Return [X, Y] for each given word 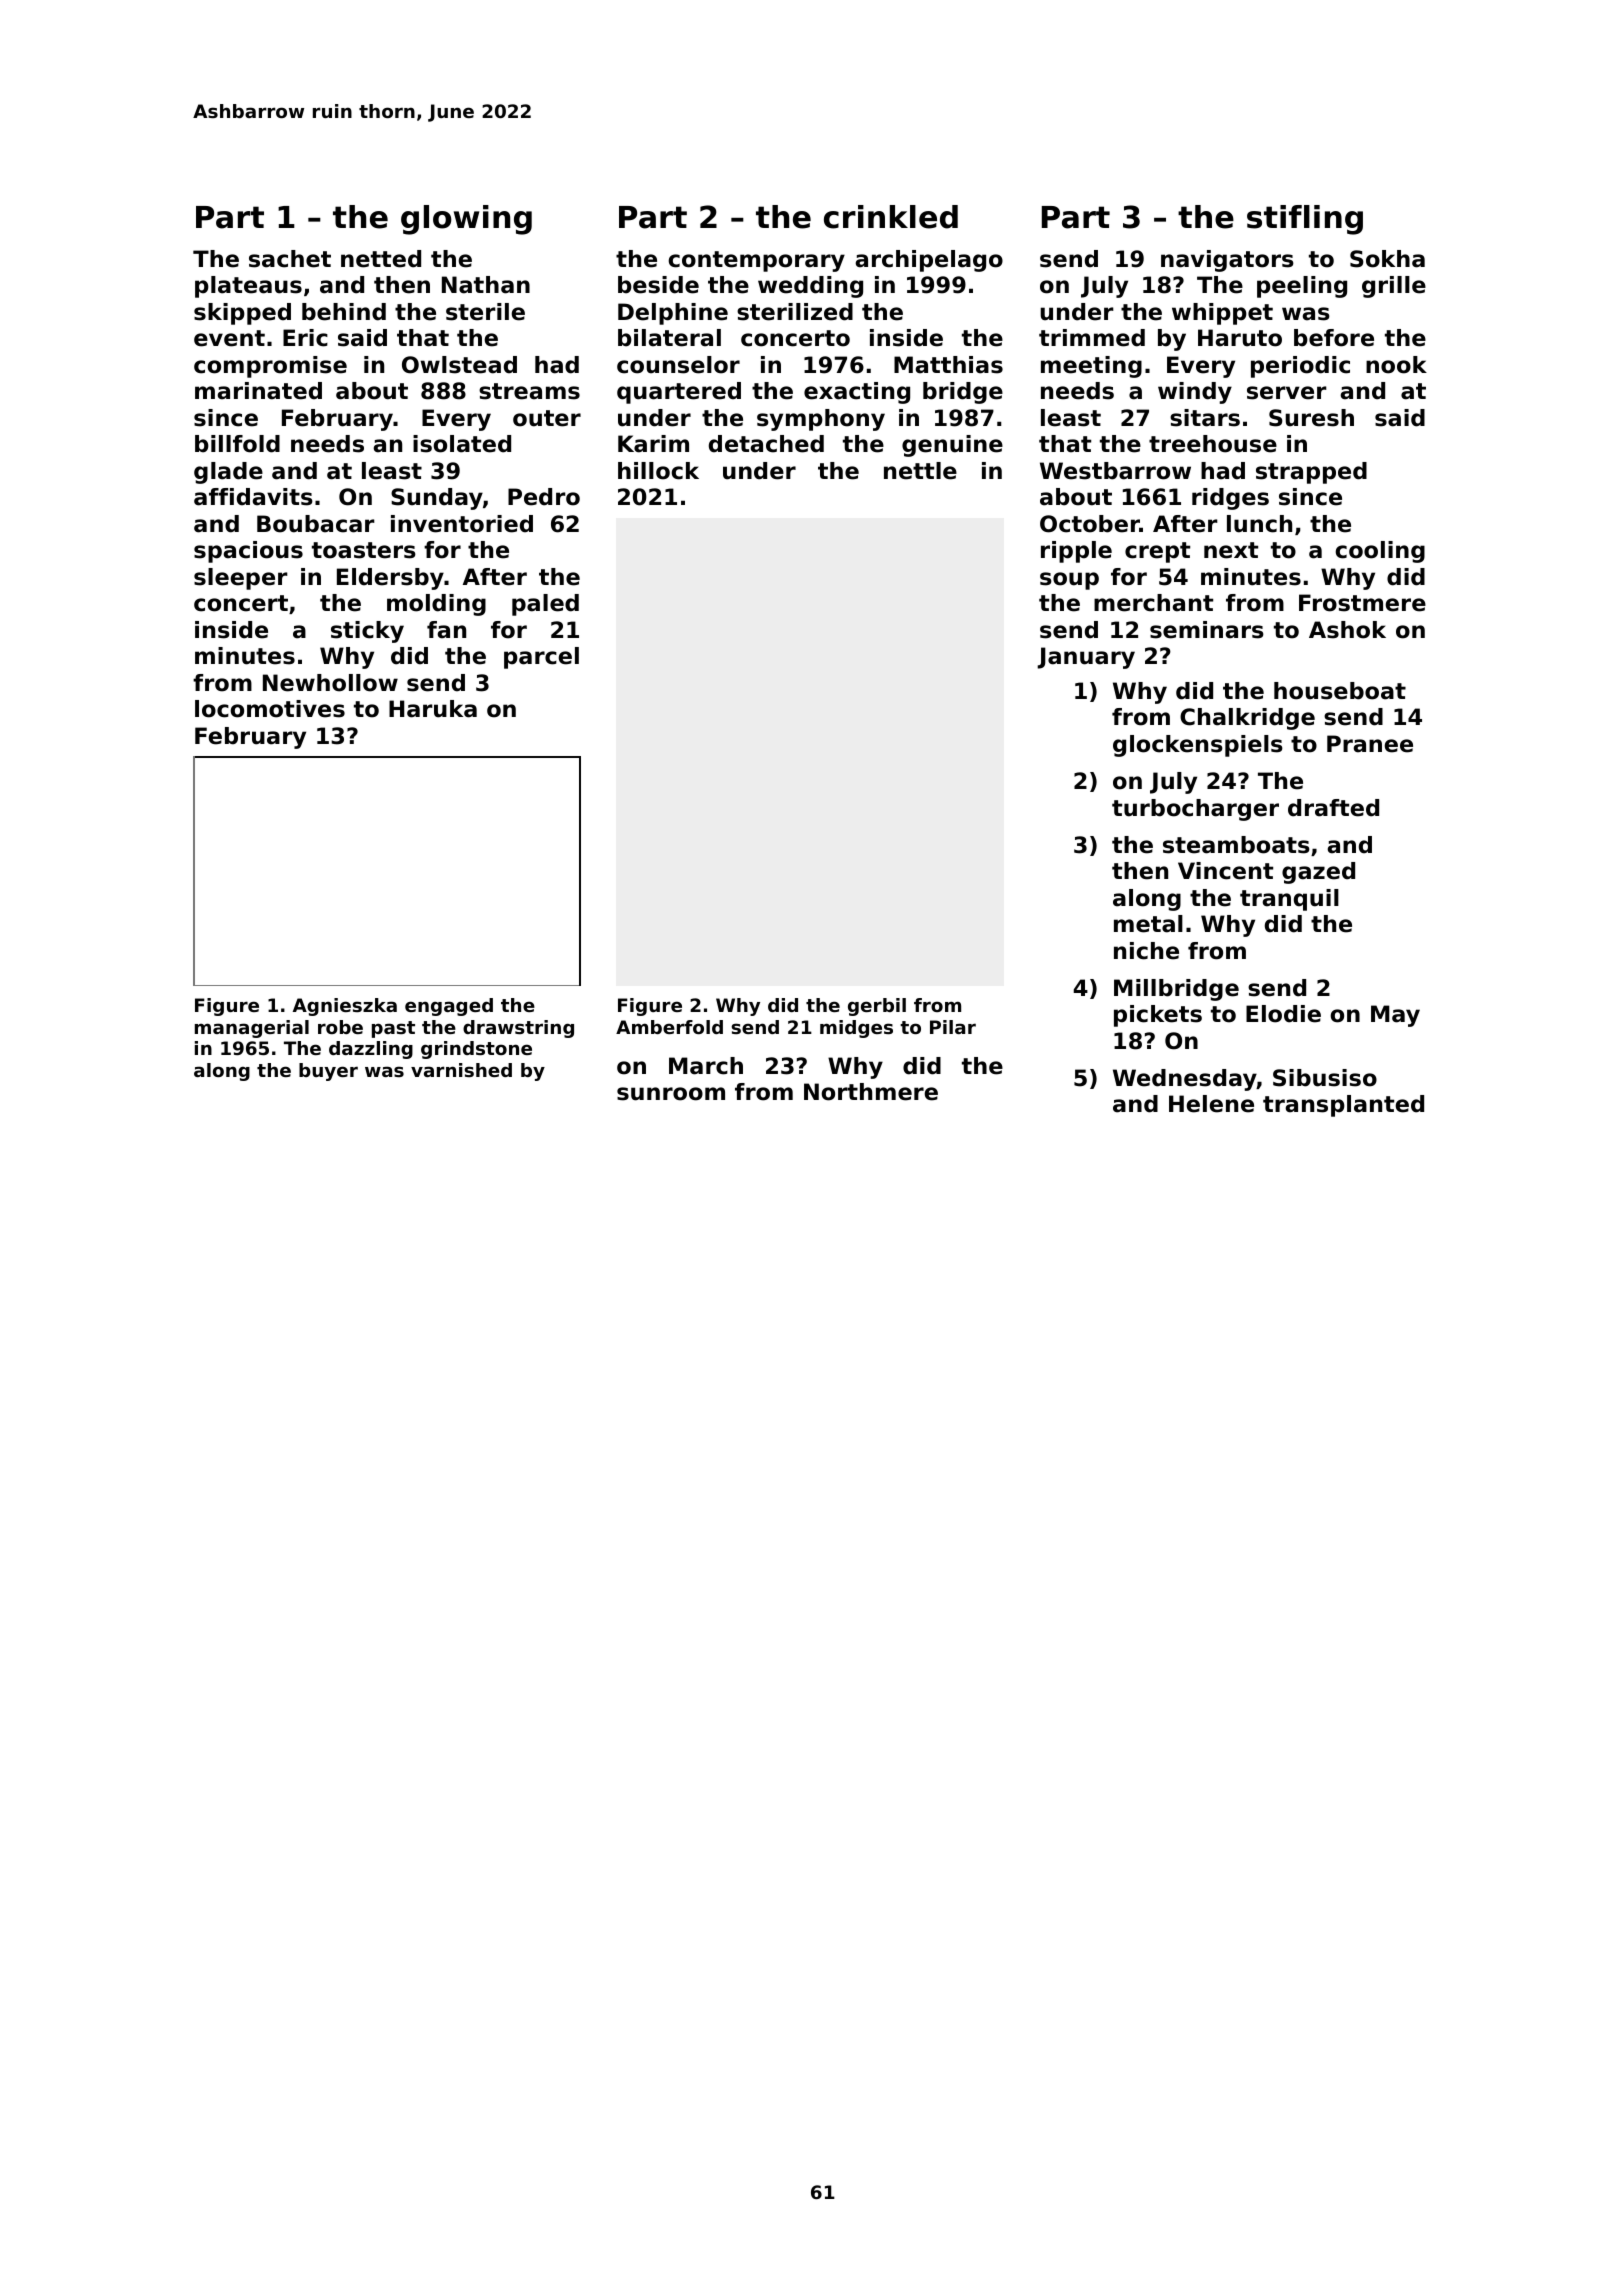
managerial [252, 1029]
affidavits [253, 497]
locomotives [270, 709]
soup [1069, 581]
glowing [466, 220]
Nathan [486, 285]
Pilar [953, 1027]
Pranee [1370, 744]
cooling [1380, 552]
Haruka [433, 709]
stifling [1305, 220]
